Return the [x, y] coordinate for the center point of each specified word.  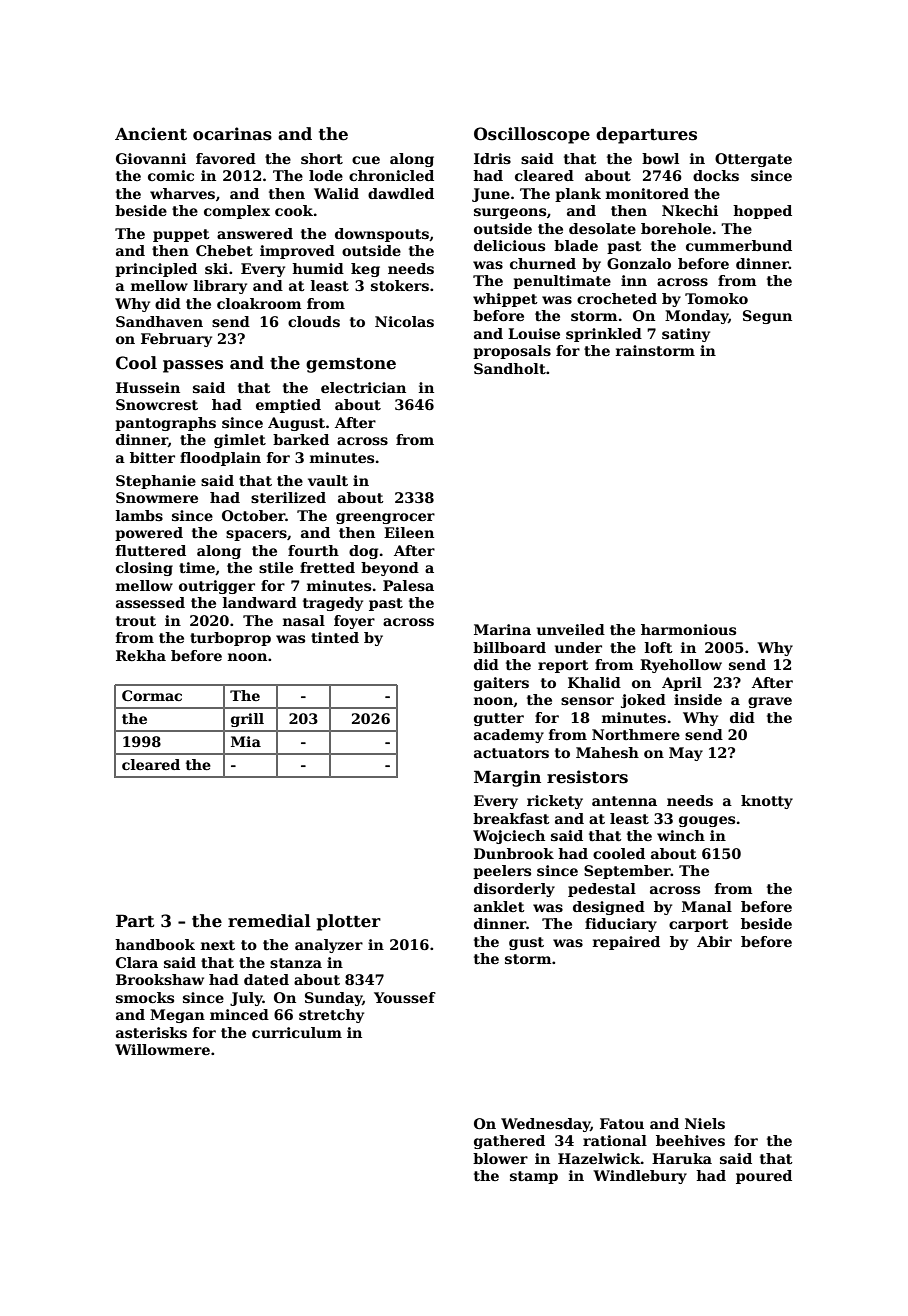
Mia [246, 741]
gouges [707, 821]
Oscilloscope [532, 135]
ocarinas [232, 134]
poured [764, 1177]
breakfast [511, 818]
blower [500, 1158]
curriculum [297, 1032]
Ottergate [753, 160]
